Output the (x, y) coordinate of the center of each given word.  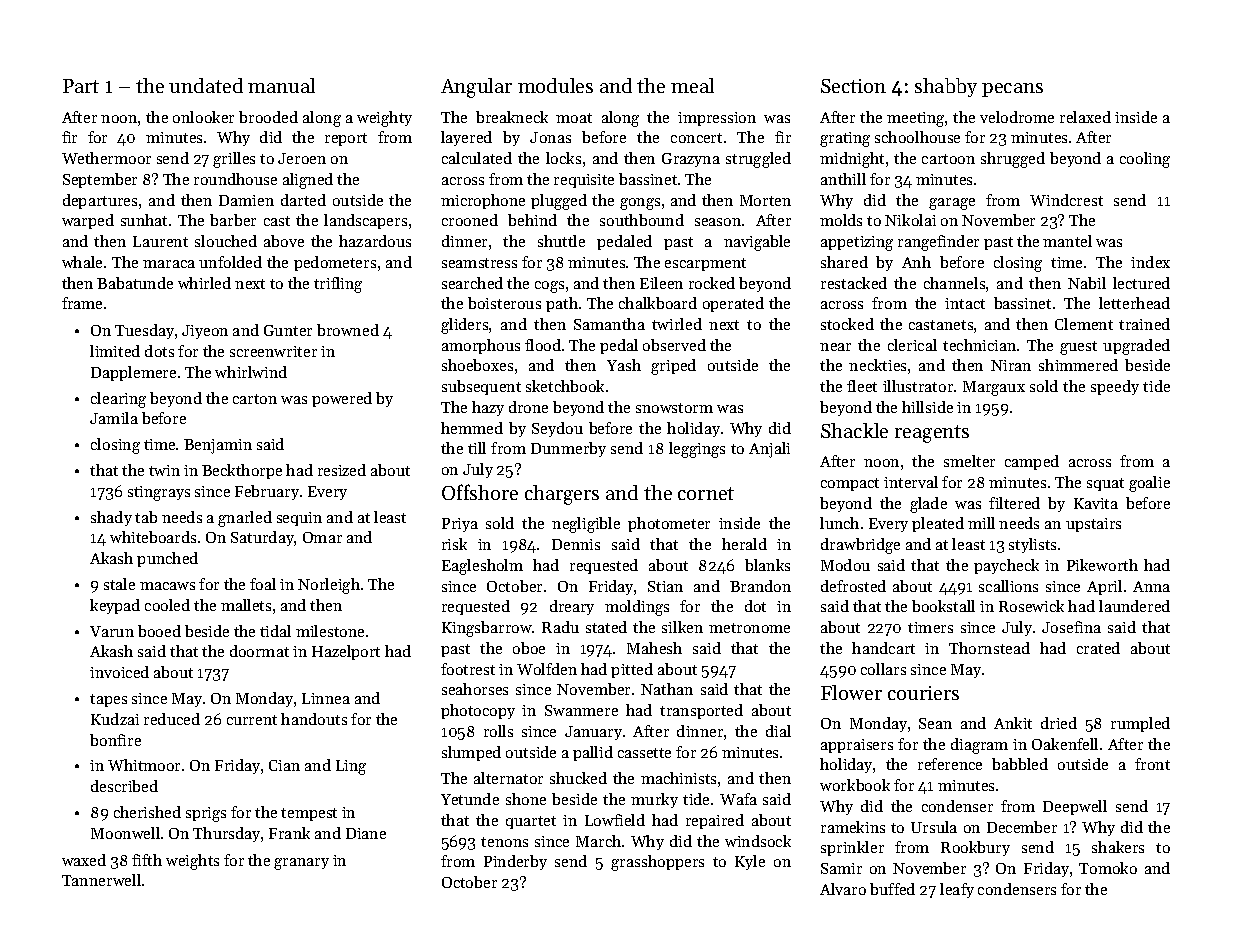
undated (206, 85)
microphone (483, 201)
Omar (322, 537)
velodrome (1017, 117)
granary (301, 864)
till (477, 448)
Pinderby (515, 862)
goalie (1149, 484)
